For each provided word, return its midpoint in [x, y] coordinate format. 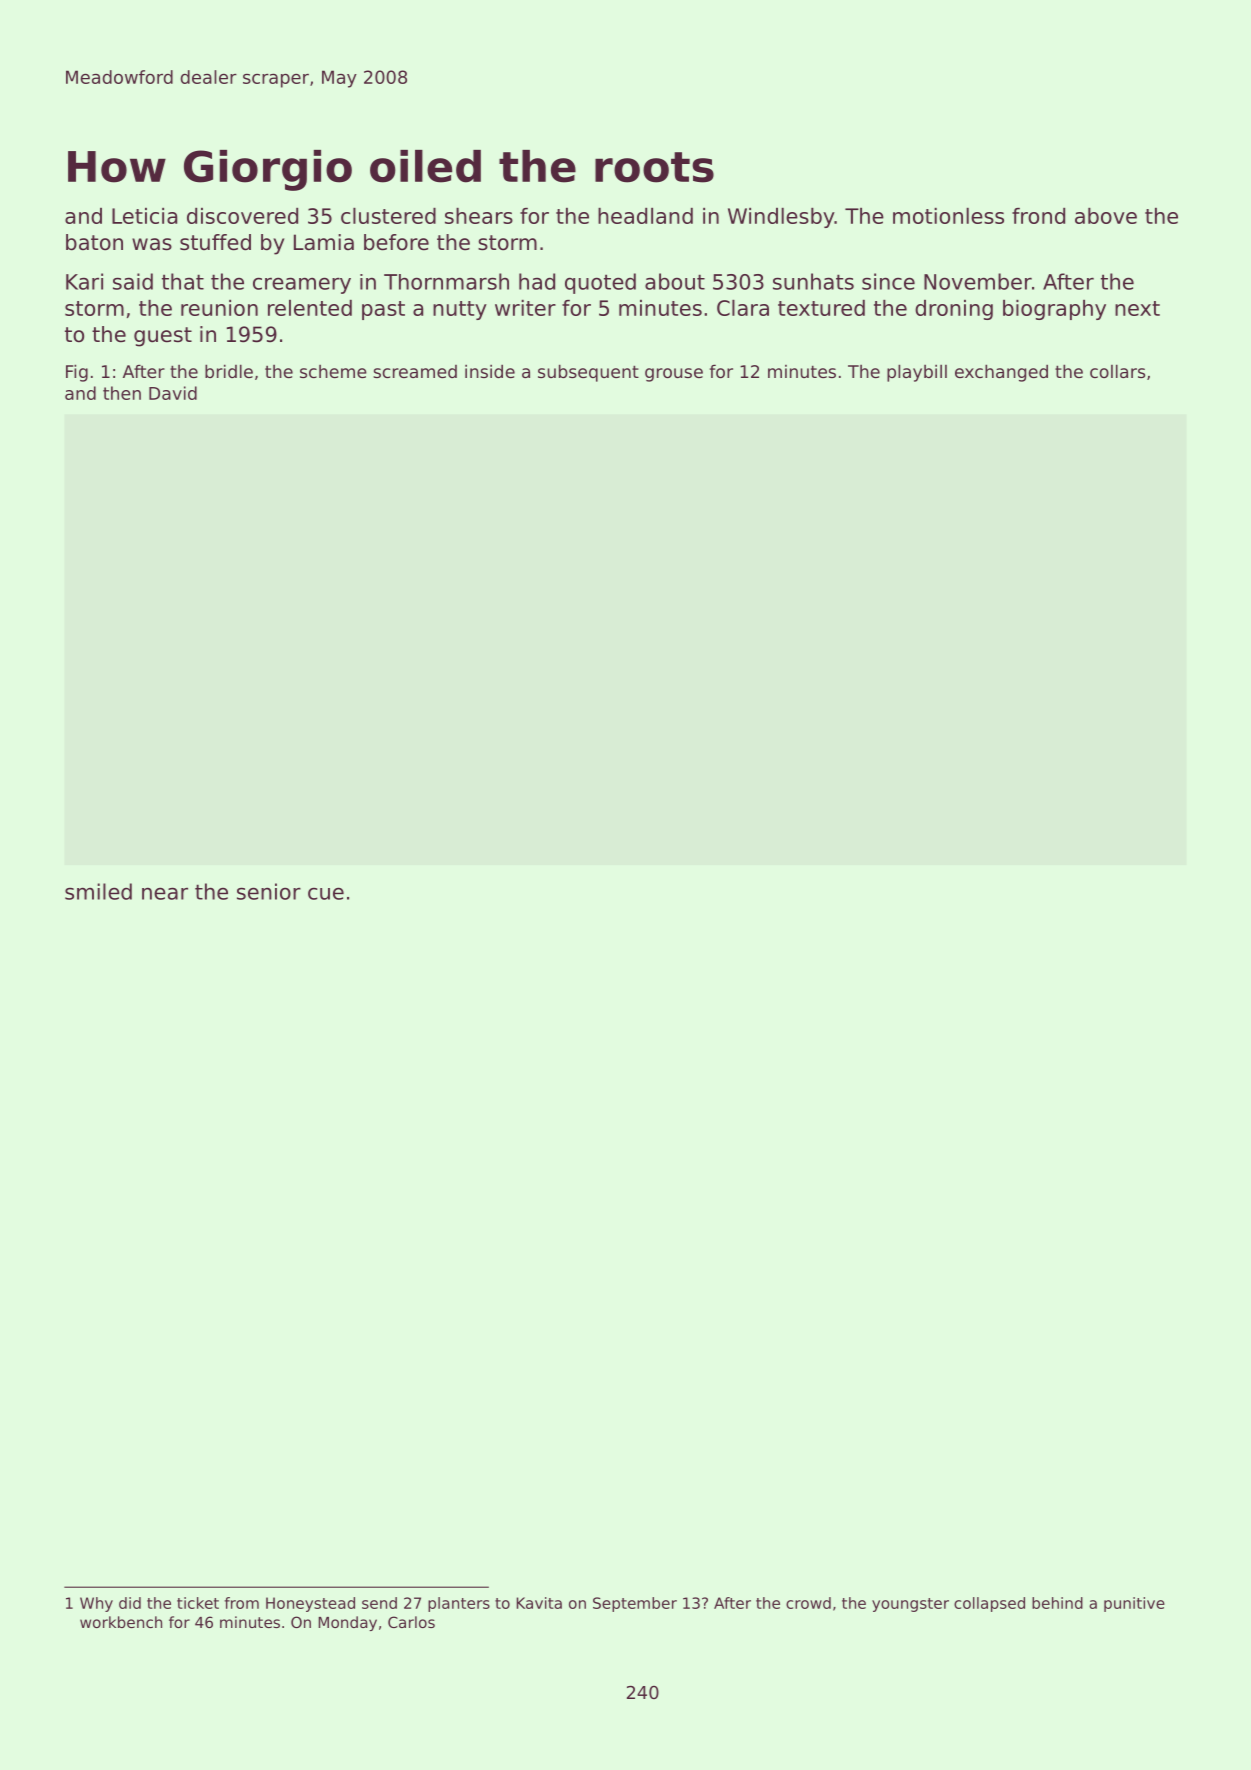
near [165, 893]
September [635, 1604]
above [1106, 216]
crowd [808, 1603]
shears [479, 216]
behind [1057, 1603]
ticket [198, 1603]
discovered [242, 216]
